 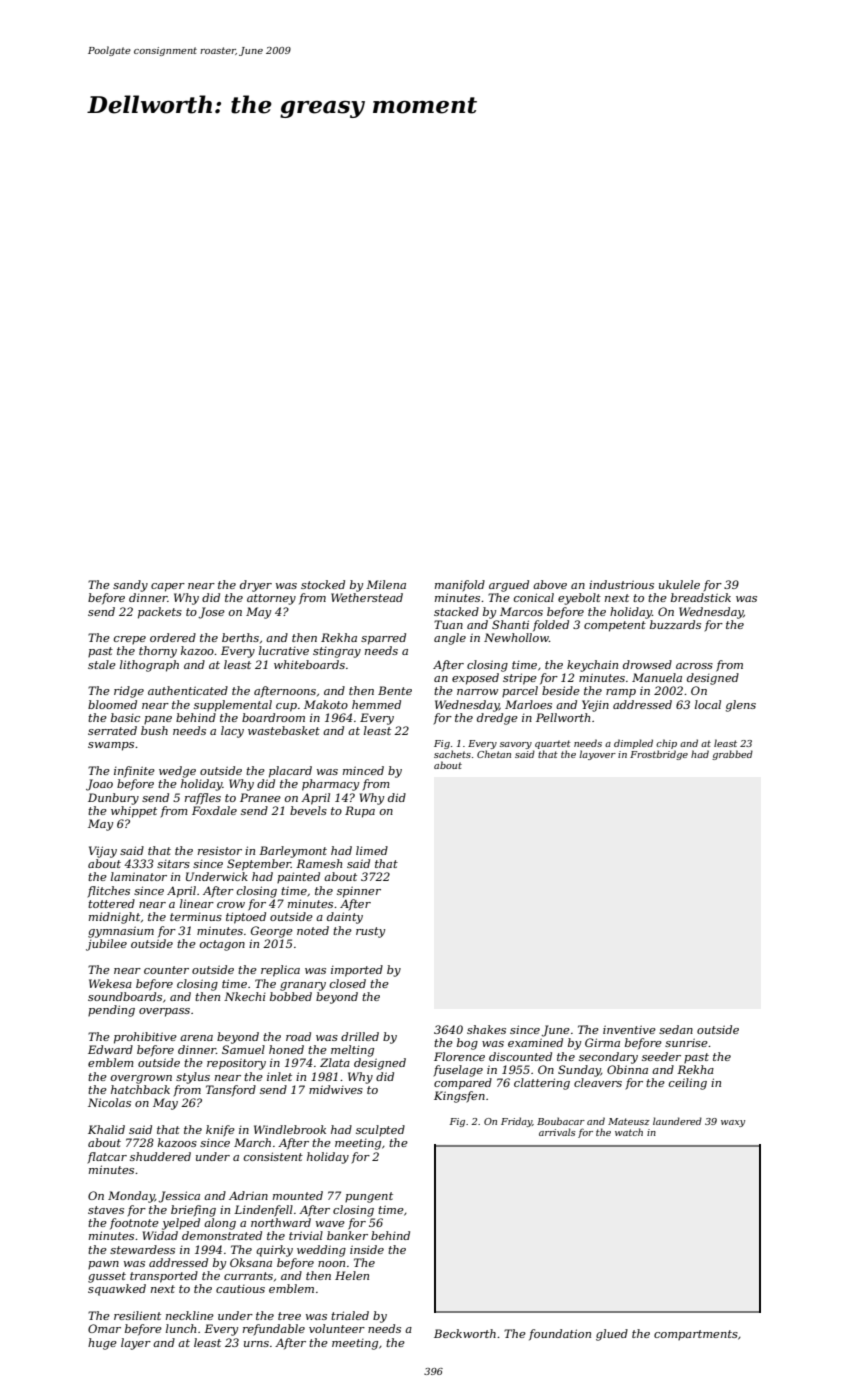 What do you see at coordinates (629, 1029) in the screenshot?
I see `inventive` at bounding box center [629, 1029].
